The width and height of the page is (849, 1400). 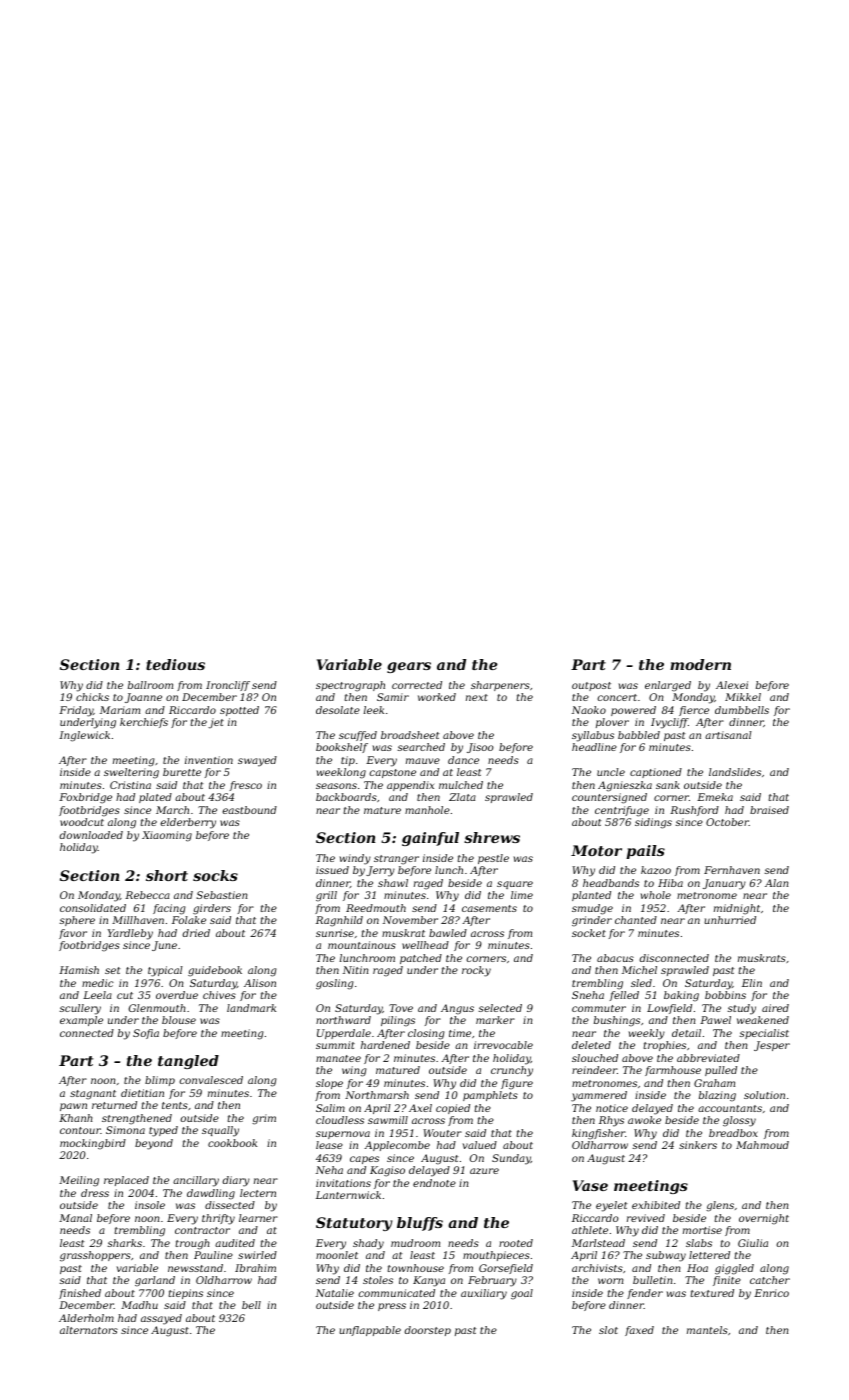 I want to click on Madhu, so click(x=139, y=1305).
